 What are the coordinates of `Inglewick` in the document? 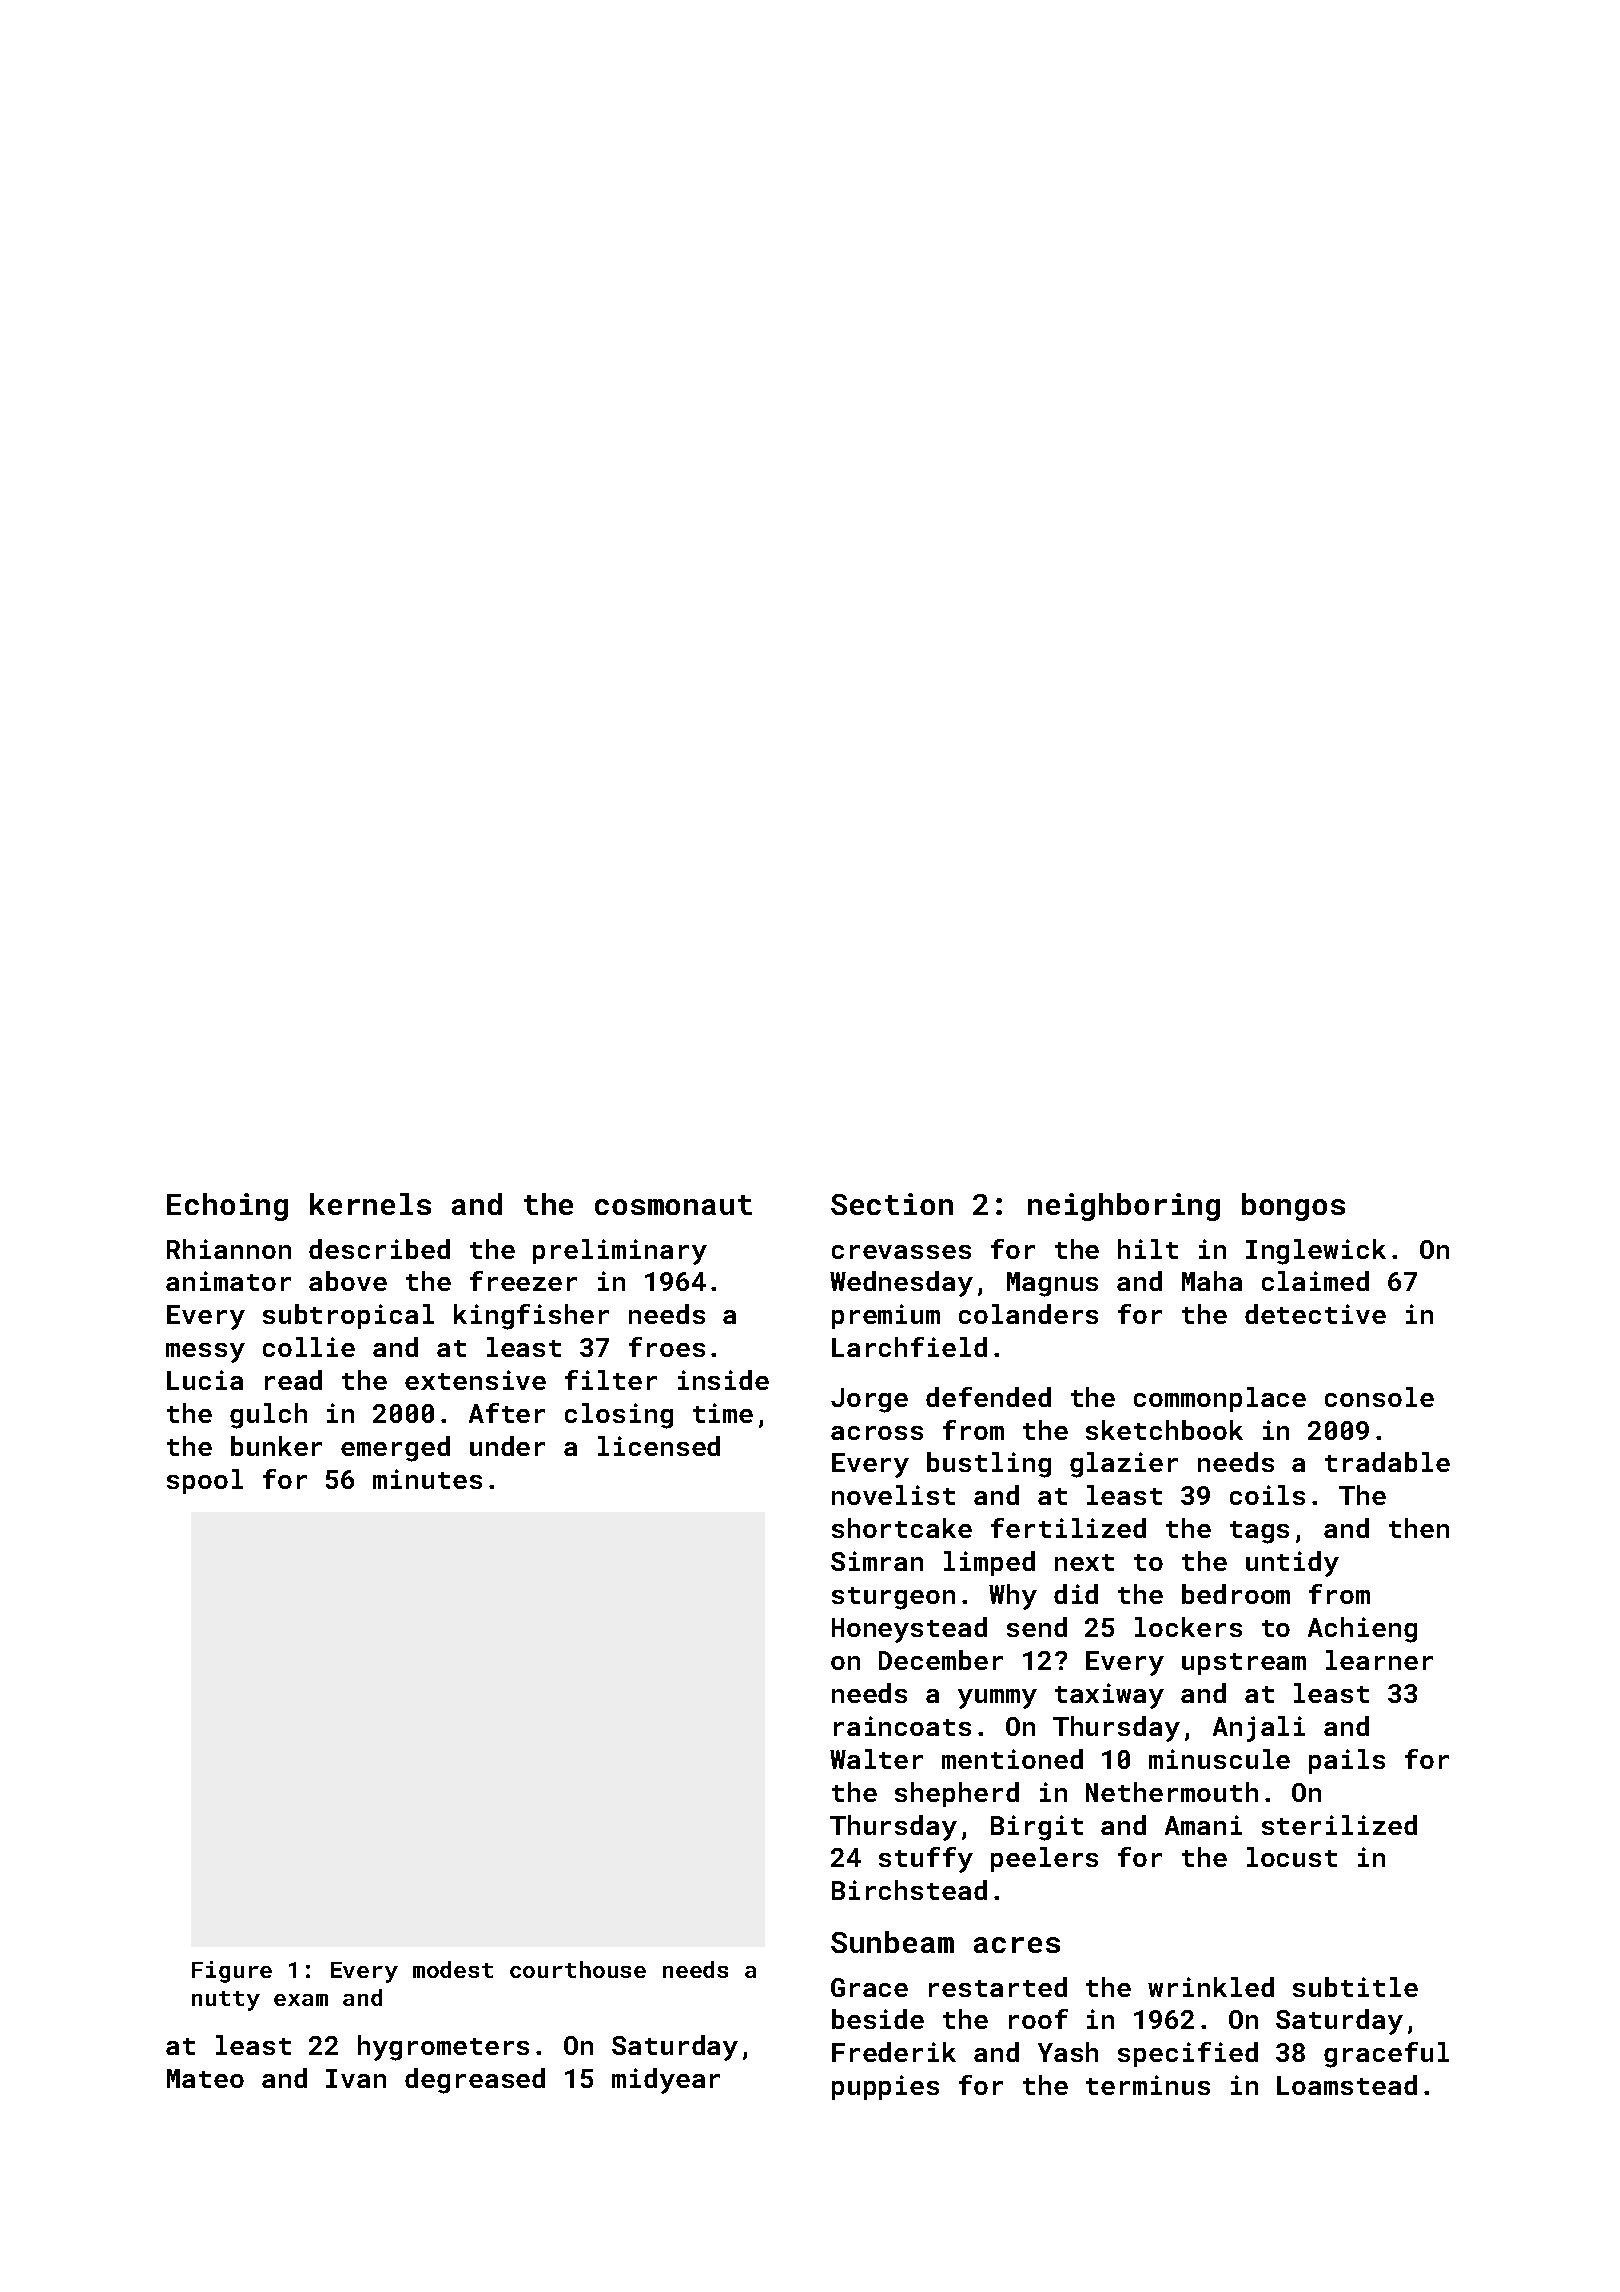 It's located at (1316, 1252).
